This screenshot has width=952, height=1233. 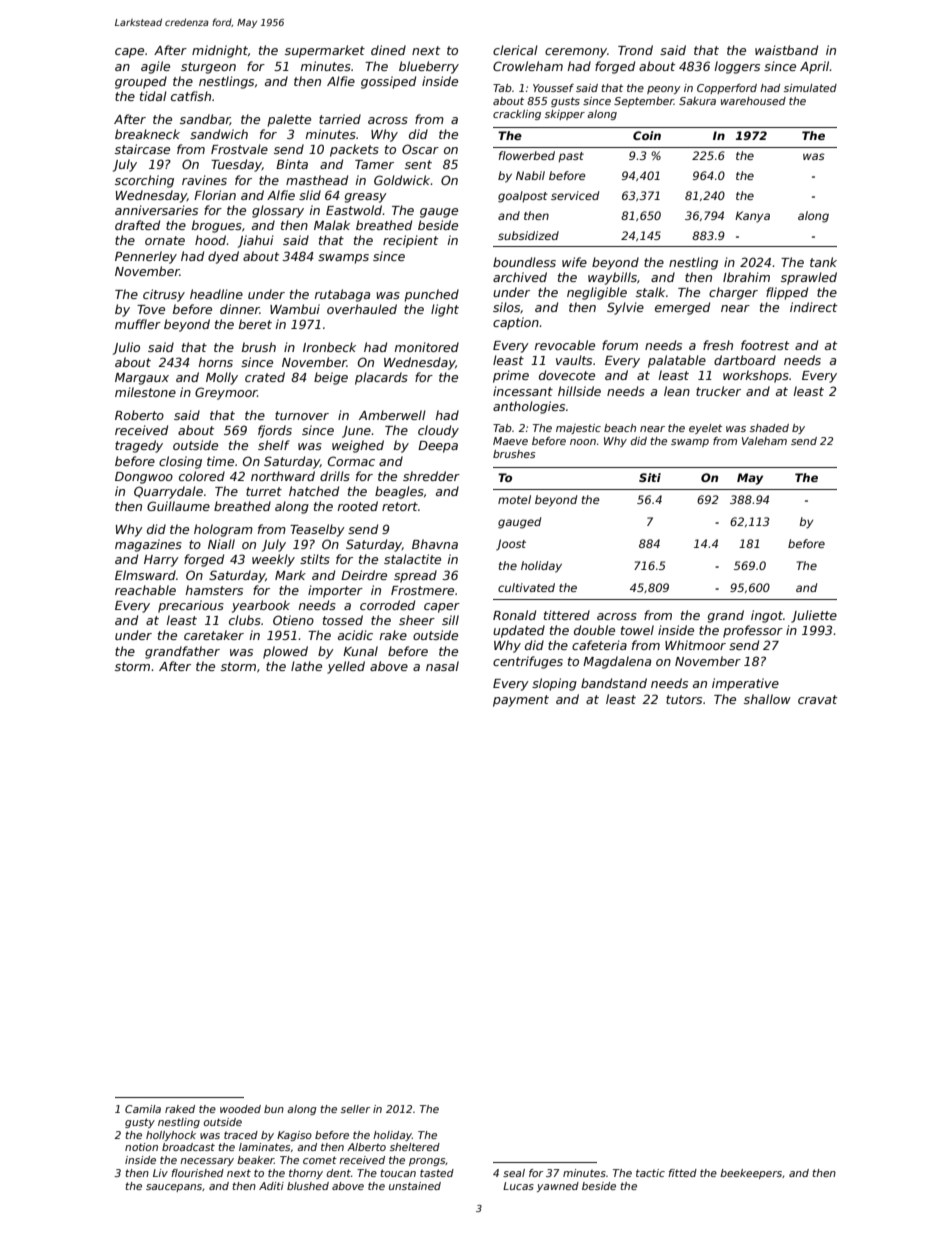 I want to click on headline, so click(x=216, y=294).
